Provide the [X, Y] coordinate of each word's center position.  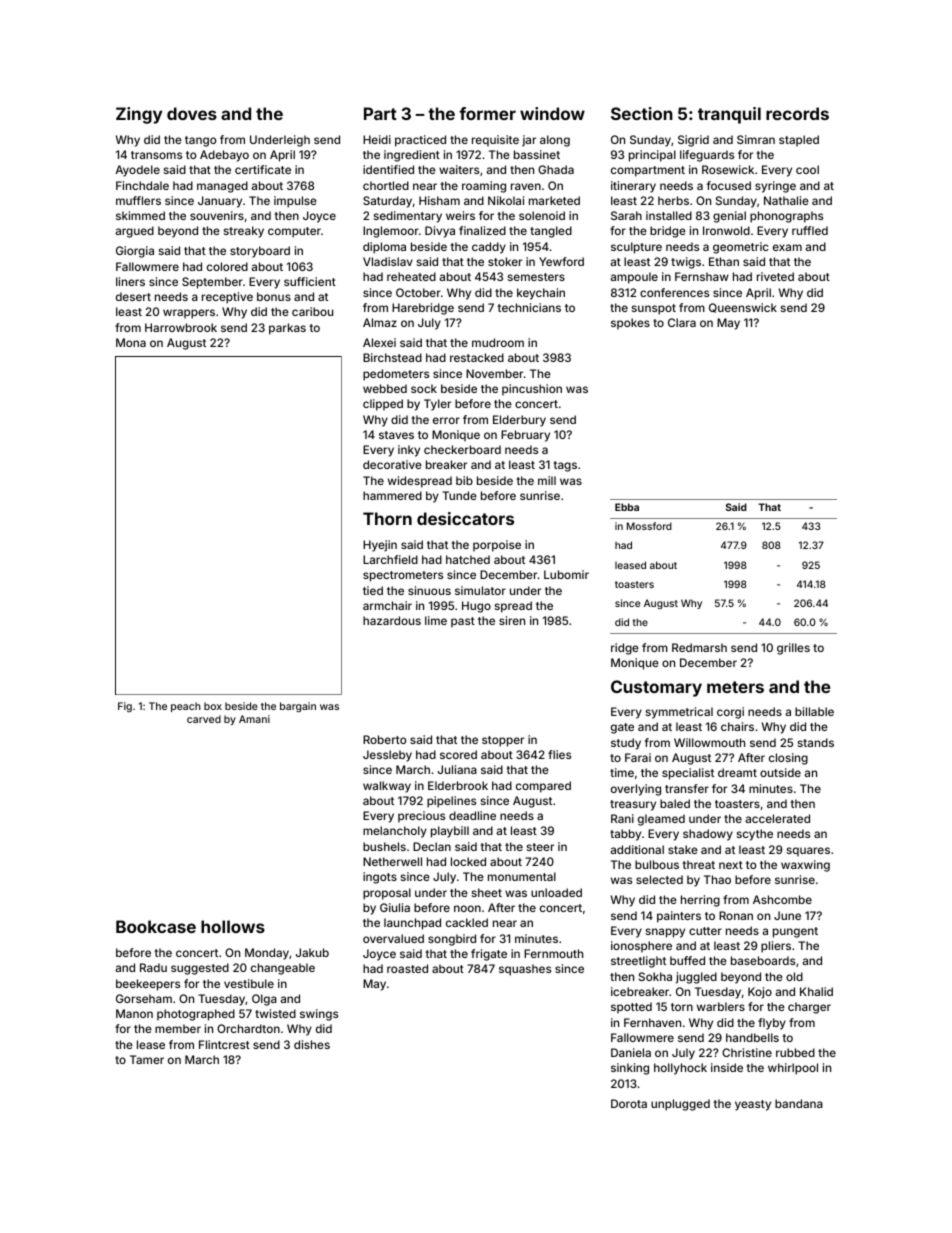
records [797, 113]
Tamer [147, 1059]
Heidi [377, 139]
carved [204, 719]
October [418, 292]
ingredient [412, 156]
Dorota [629, 1103]
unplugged [680, 1105]
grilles [793, 649]
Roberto [384, 739]
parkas [287, 329]
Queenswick [743, 308]
